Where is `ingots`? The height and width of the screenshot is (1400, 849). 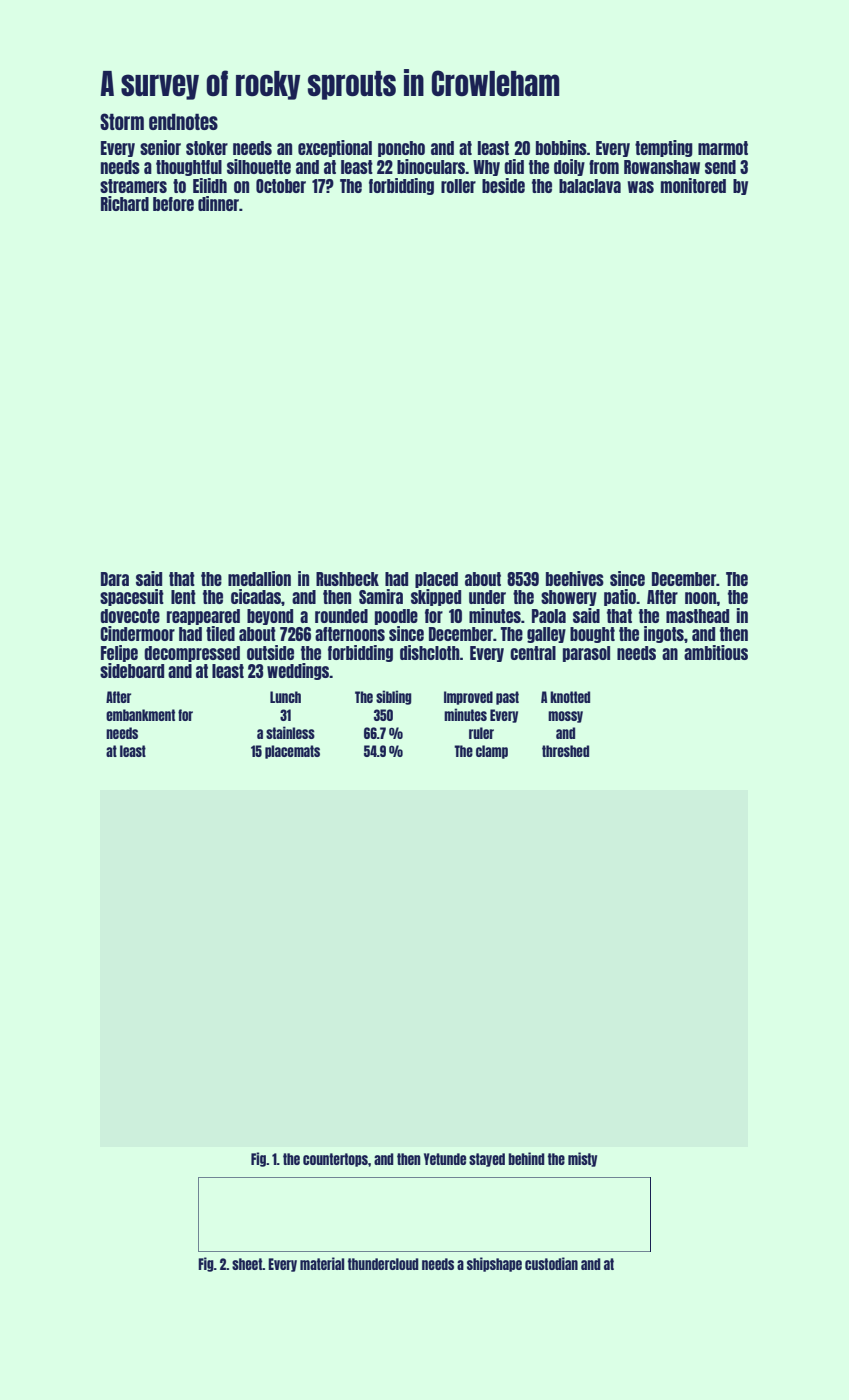 ingots is located at coordinates (664, 634).
